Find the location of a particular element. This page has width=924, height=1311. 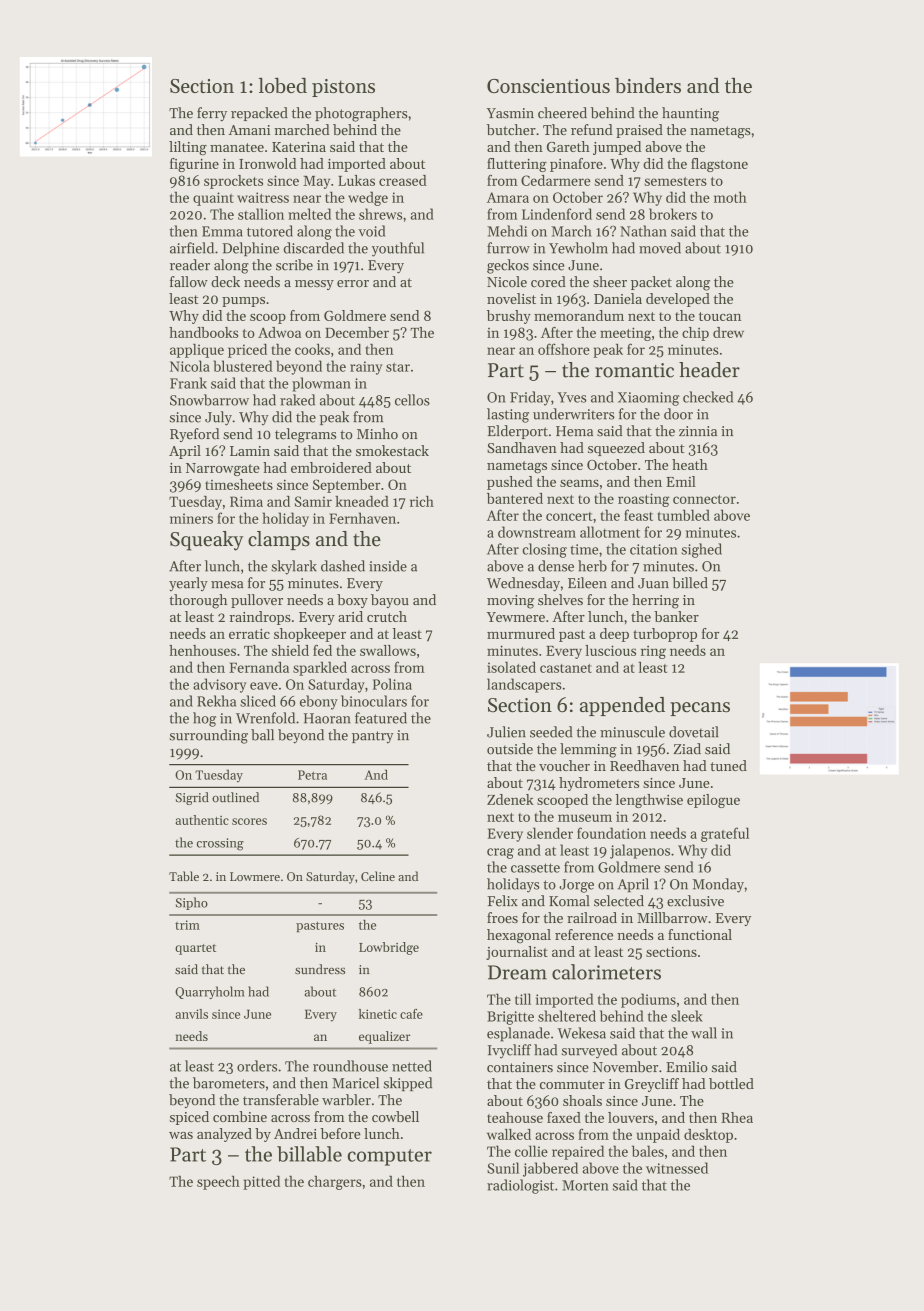

was is located at coordinates (181, 1135).
